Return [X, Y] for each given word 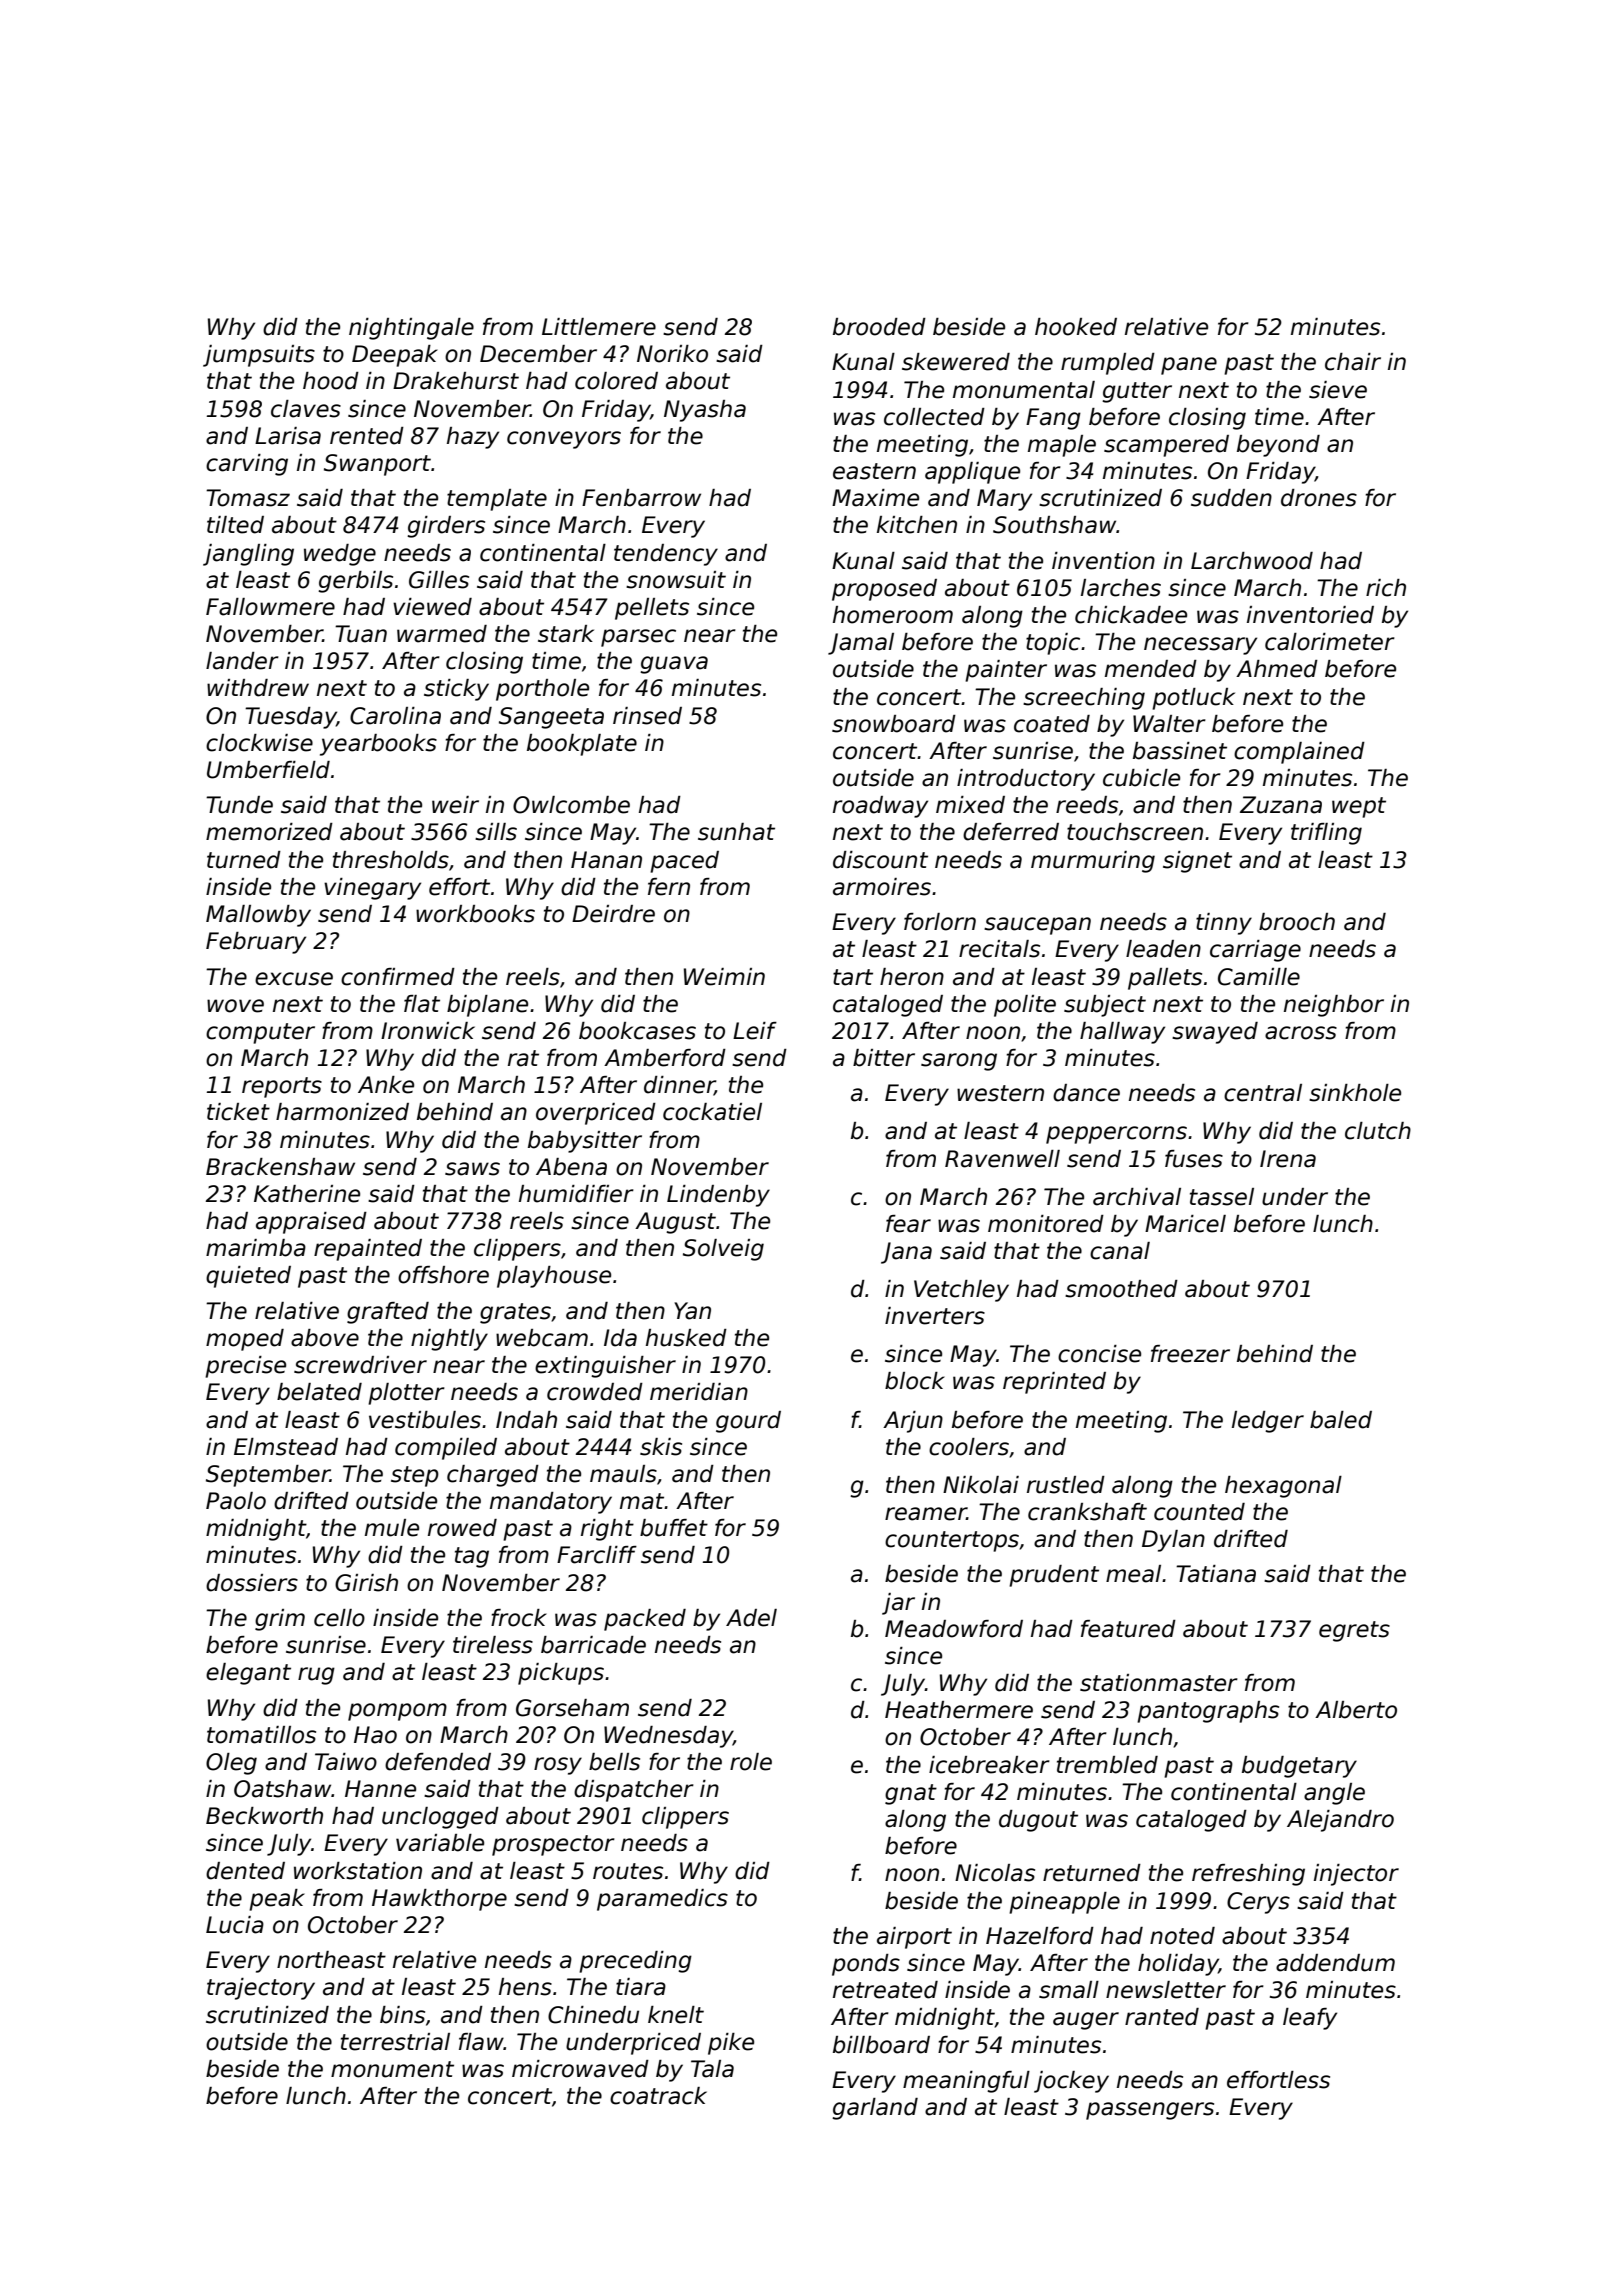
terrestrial [395, 2042]
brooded [879, 327]
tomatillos [261, 1735]
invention [1103, 561]
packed [645, 1620]
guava [674, 665]
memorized [269, 832]
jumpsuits [259, 356]
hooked [1076, 327]
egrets [1354, 1631]
